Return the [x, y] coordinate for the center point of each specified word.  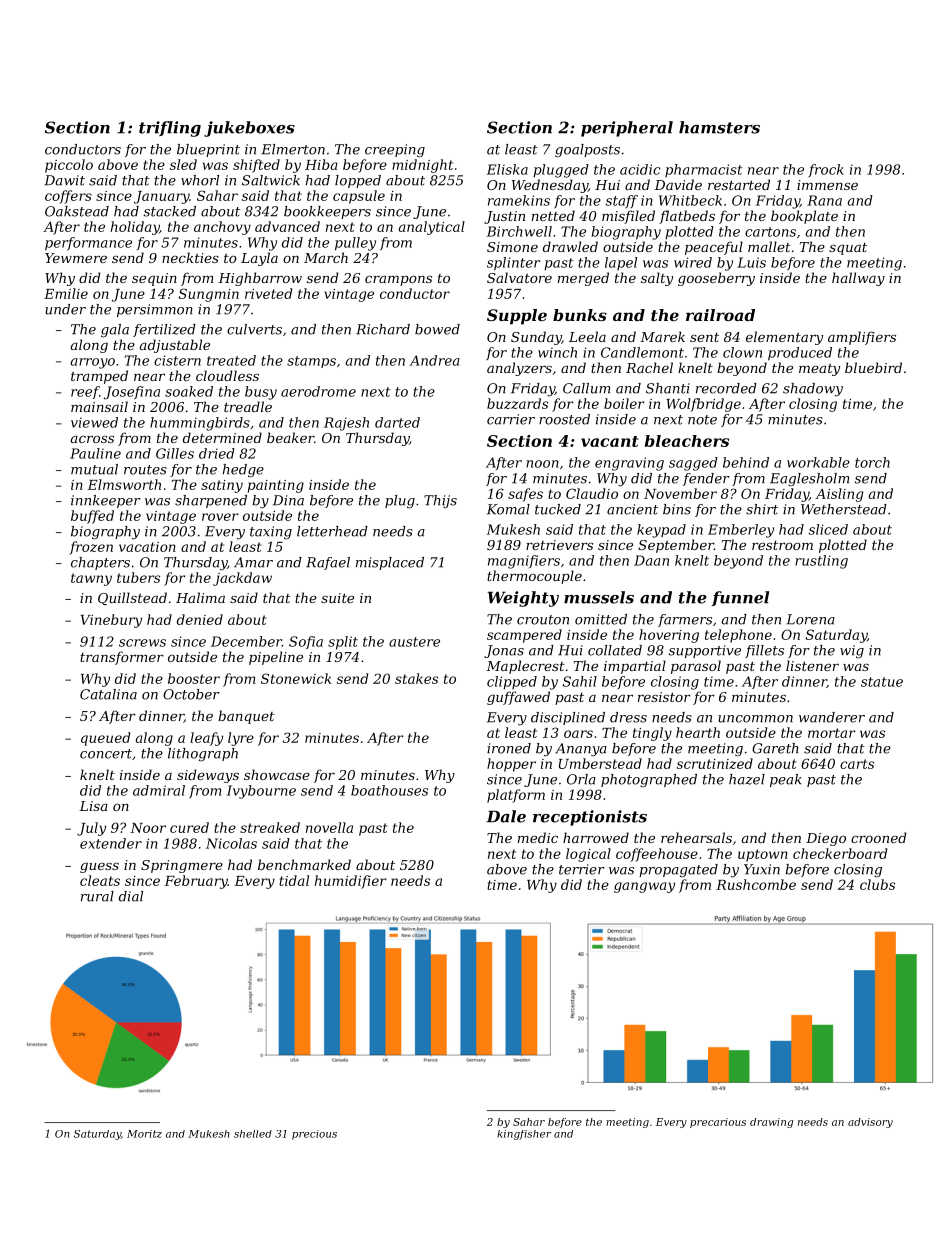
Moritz [144, 1134]
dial [131, 896]
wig [852, 651]
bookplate [804, 217]
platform [516, 796]
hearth [698, 732]
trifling [170, 129]
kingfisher [524, 1135]
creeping [395, 150]
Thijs [440, 501]
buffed [92, 517]
